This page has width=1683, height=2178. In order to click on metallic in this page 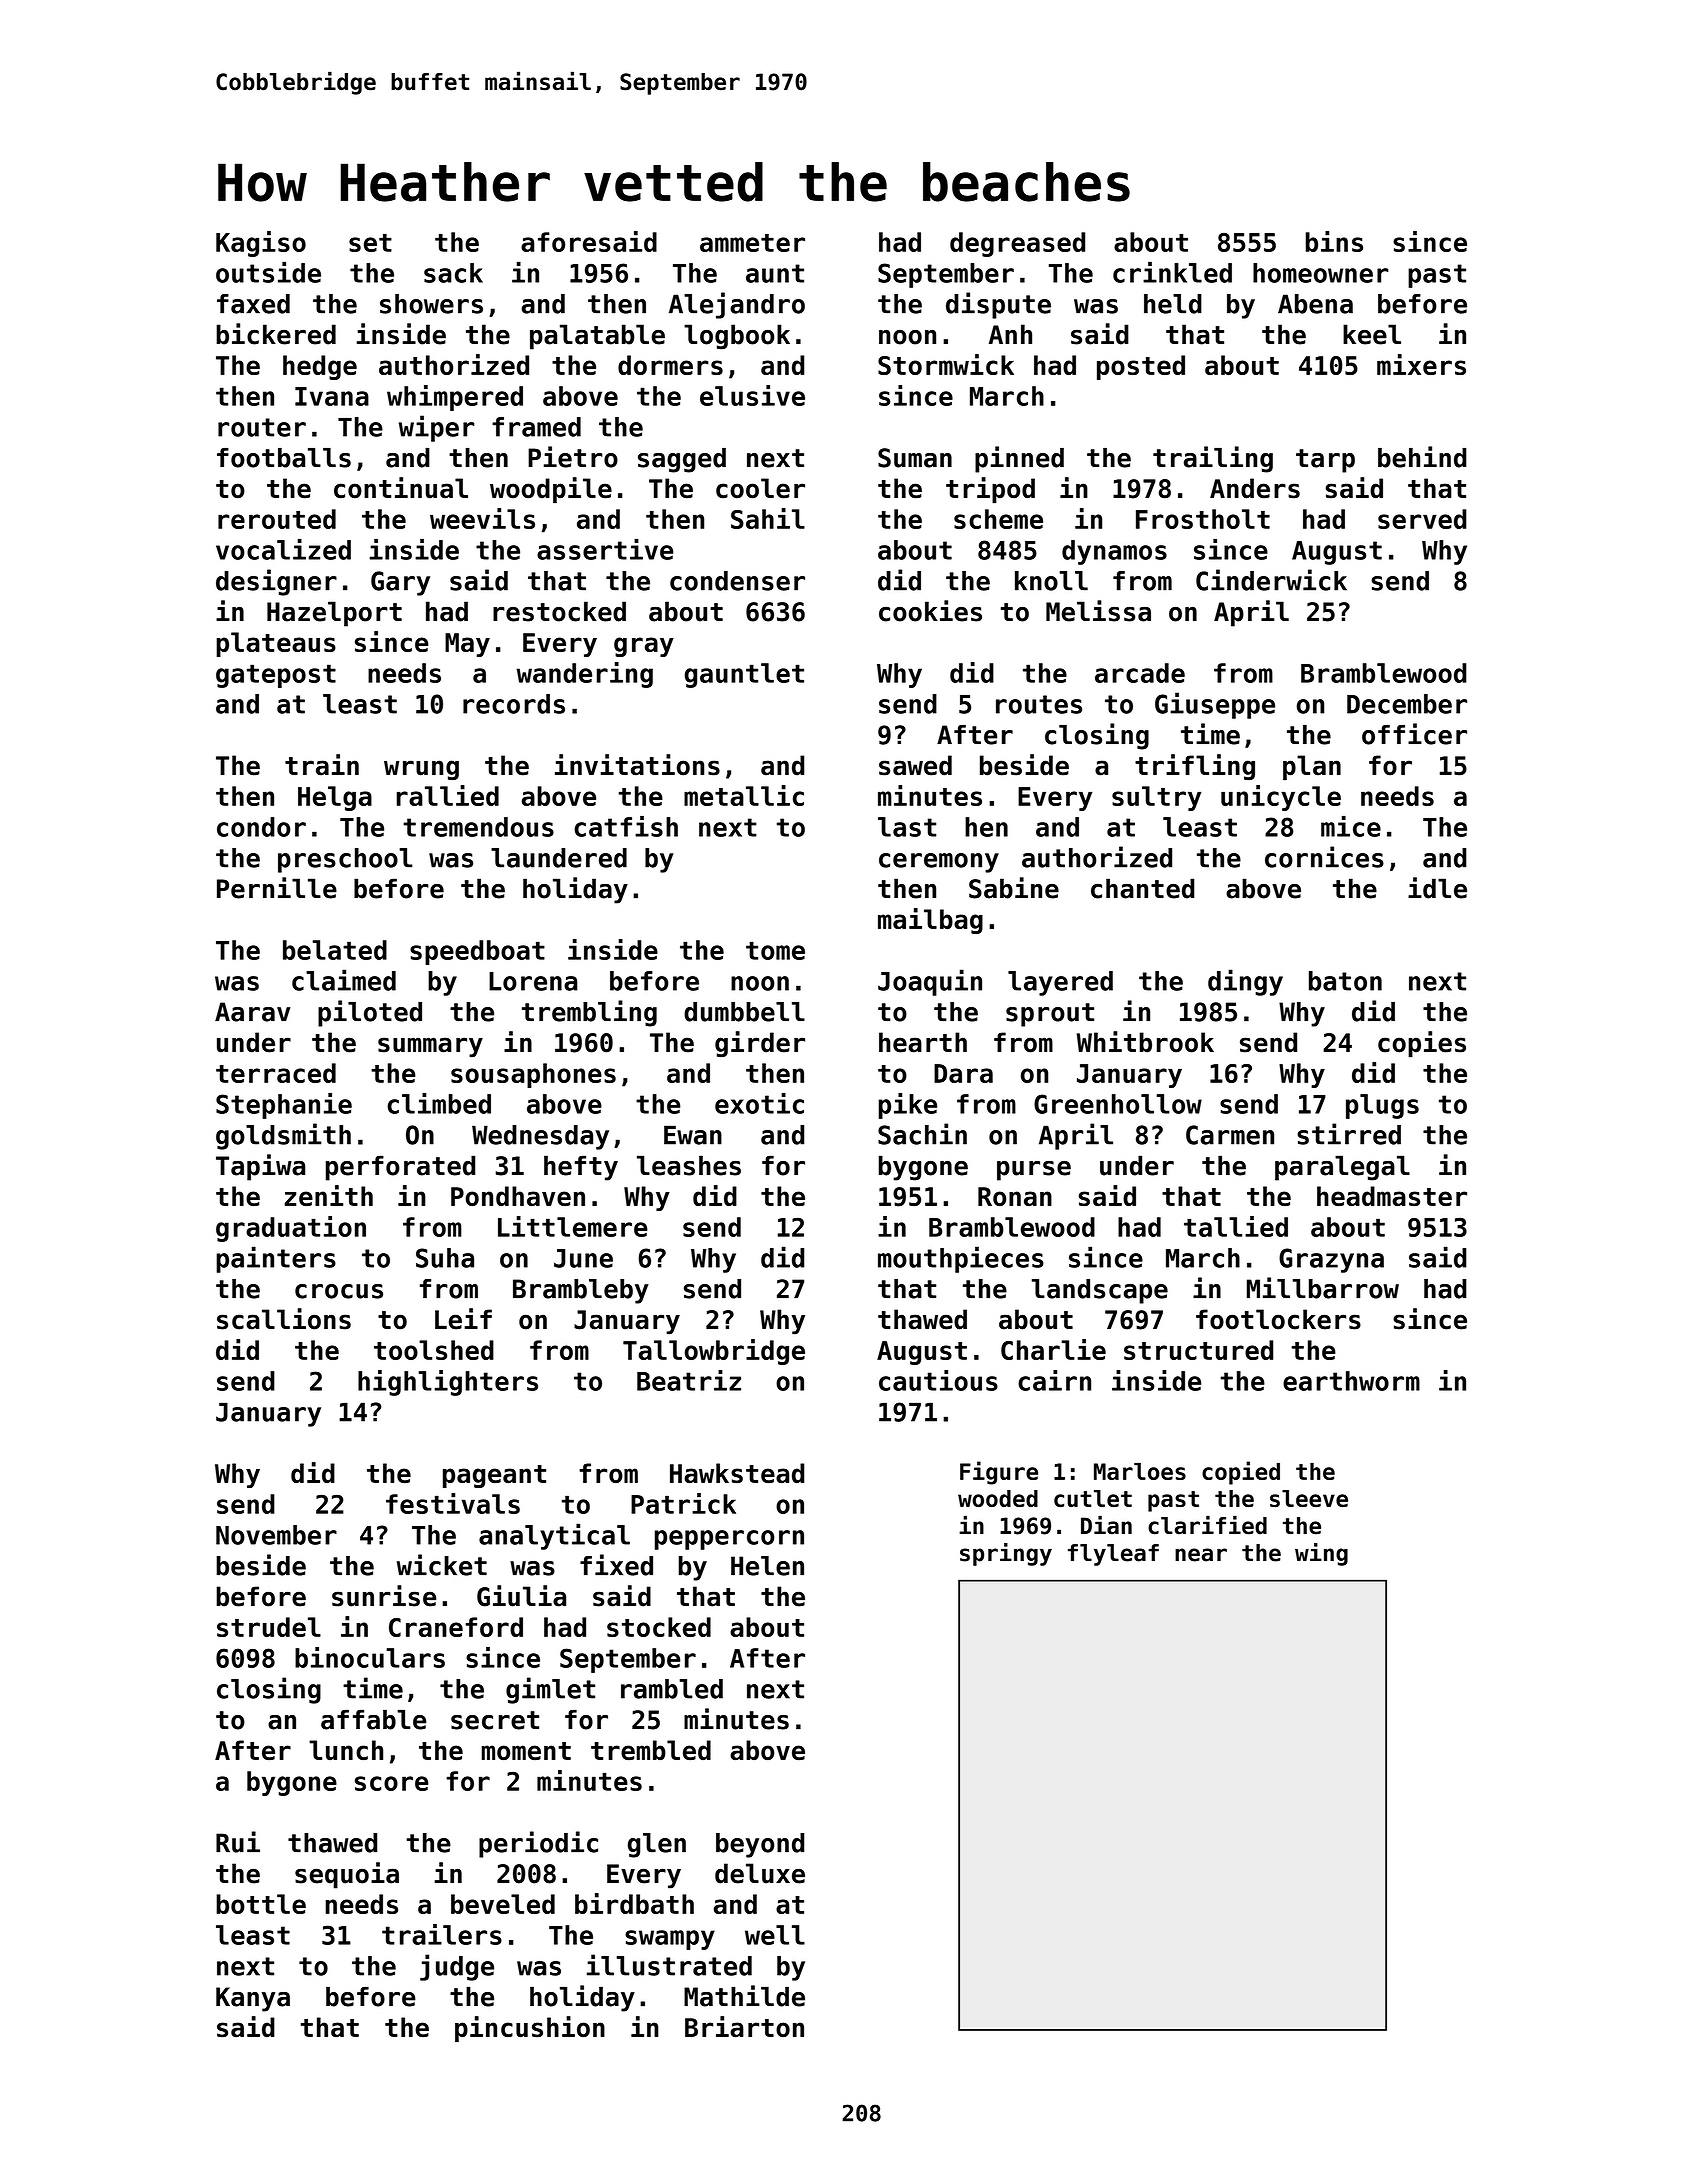, I will do `click(744, 795)`.
